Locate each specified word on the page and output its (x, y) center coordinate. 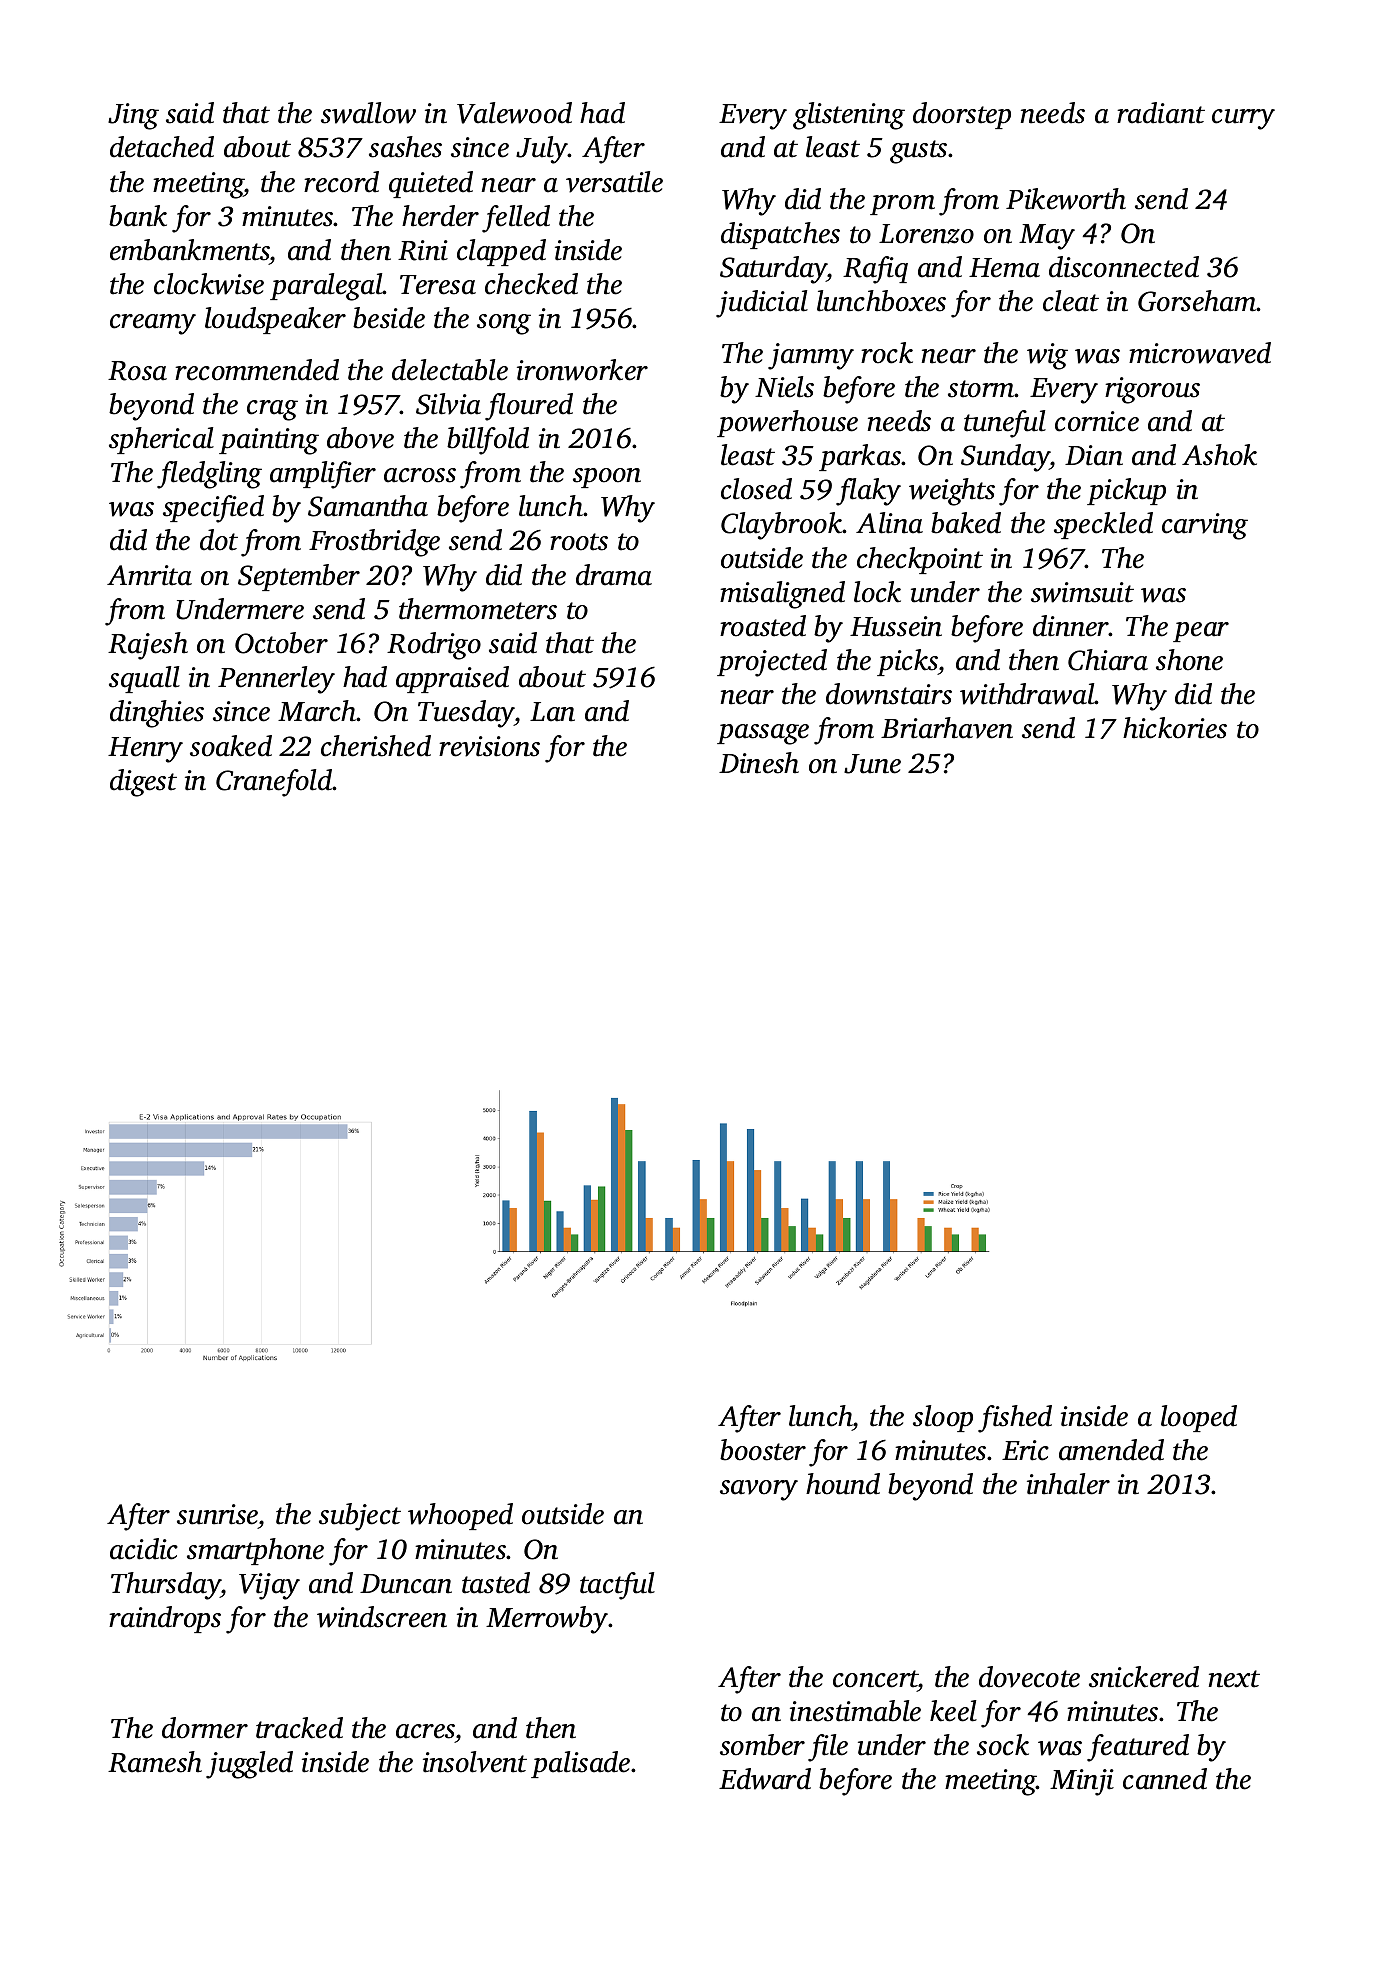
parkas (860, 457)
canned (1165, 1779)
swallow (368, 113)
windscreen (382, 1617)
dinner (1071, 626)
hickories (1175, 728)
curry (1243, 119)
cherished (376, 746)
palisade (580, 1764)
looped (1199, 1418)
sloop (943, 1418)
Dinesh (759, 763)
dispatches (780, 235)
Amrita (149, 575)
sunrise (217, 1514)
